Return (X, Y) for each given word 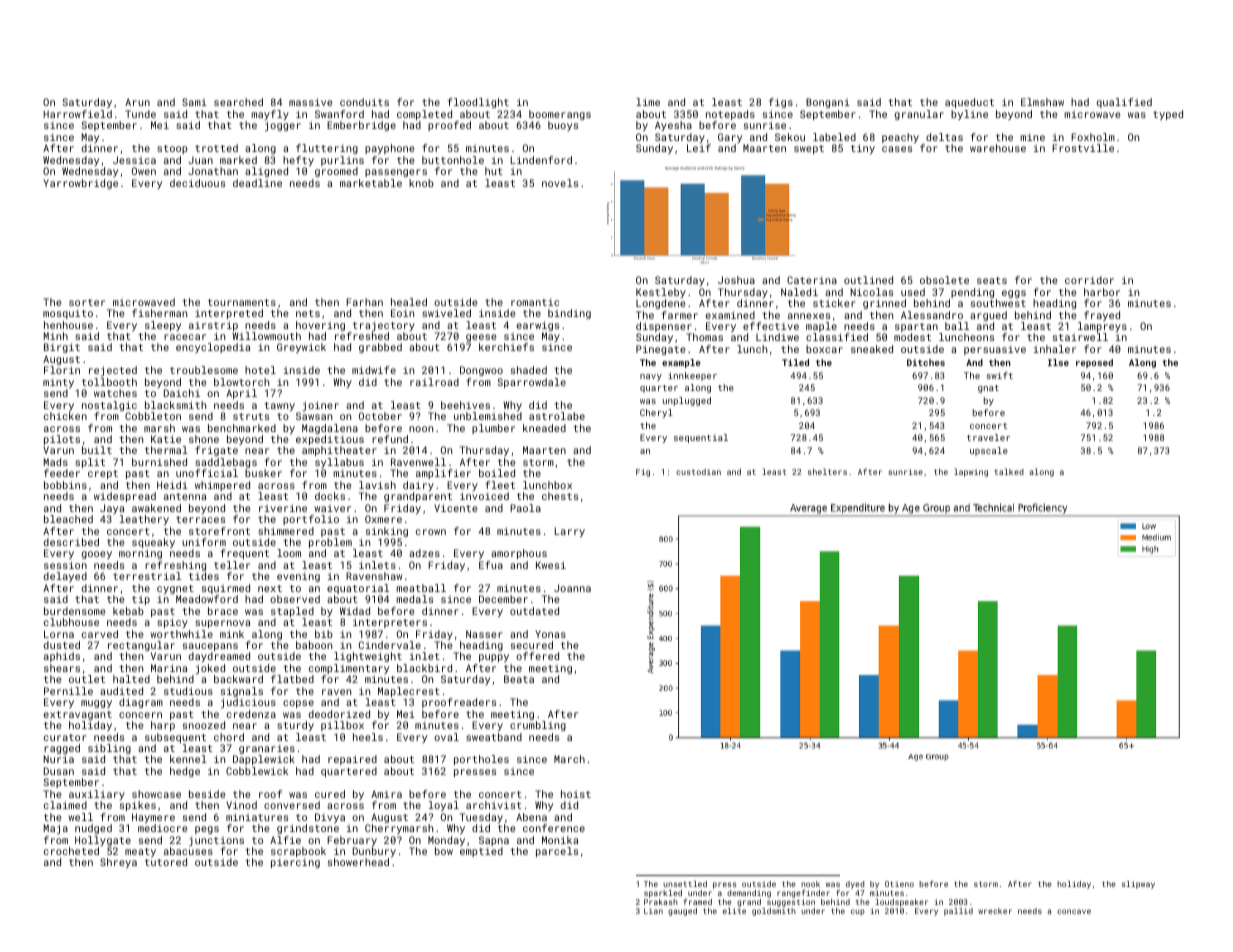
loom (289, 553)
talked (1009, 471)
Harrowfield (77, 114)
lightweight (368, 657)
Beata (519, 679)
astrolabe (557, 416)
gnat (988, 389)
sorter (87, 302)
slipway (1138, 885)
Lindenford (541, 160)
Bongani (828, 103)
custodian (698, 472)
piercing (295, 863)
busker (263, 473)
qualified (1124, 103)
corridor (1089, 280)
